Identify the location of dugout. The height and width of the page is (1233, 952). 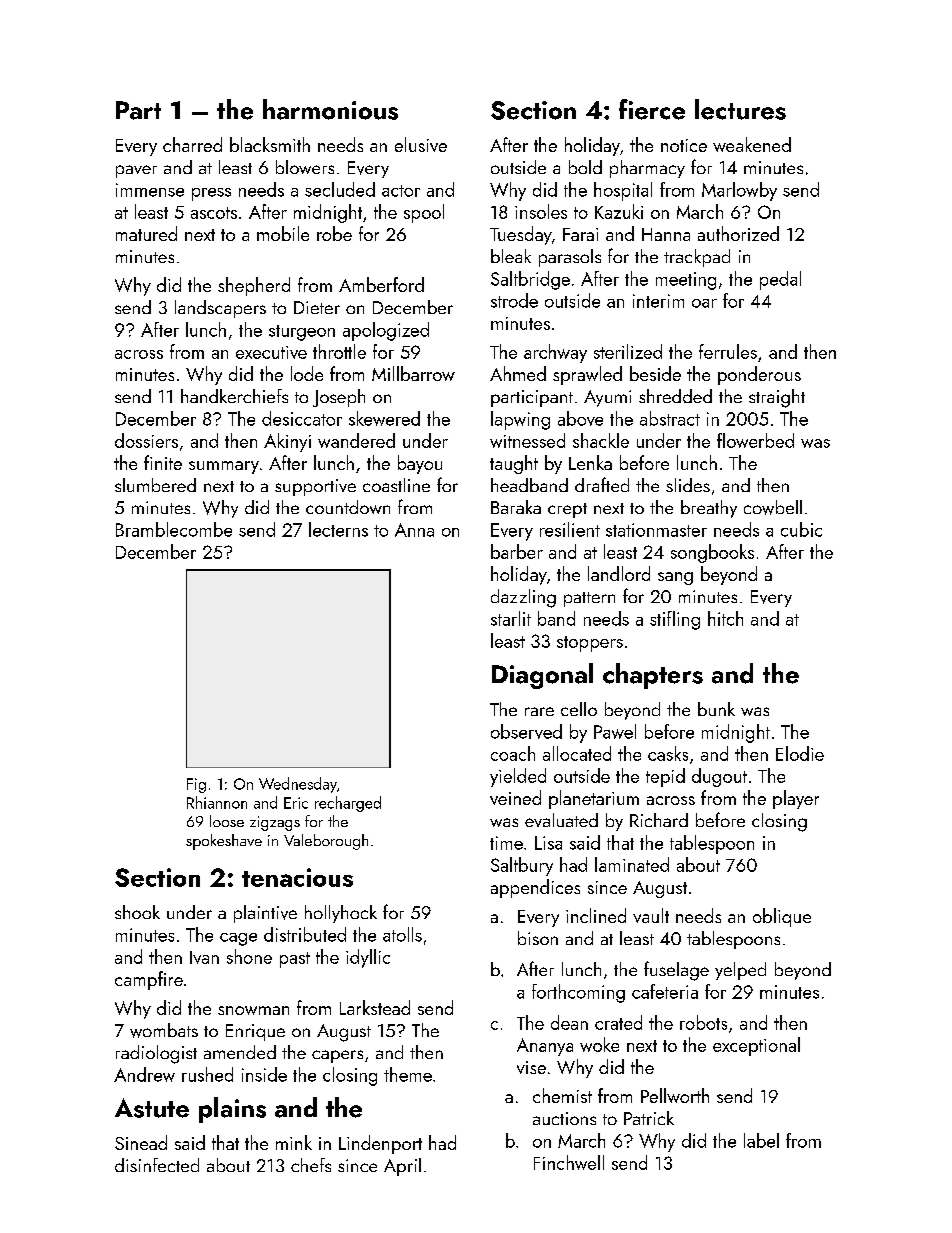
(719, 777).
